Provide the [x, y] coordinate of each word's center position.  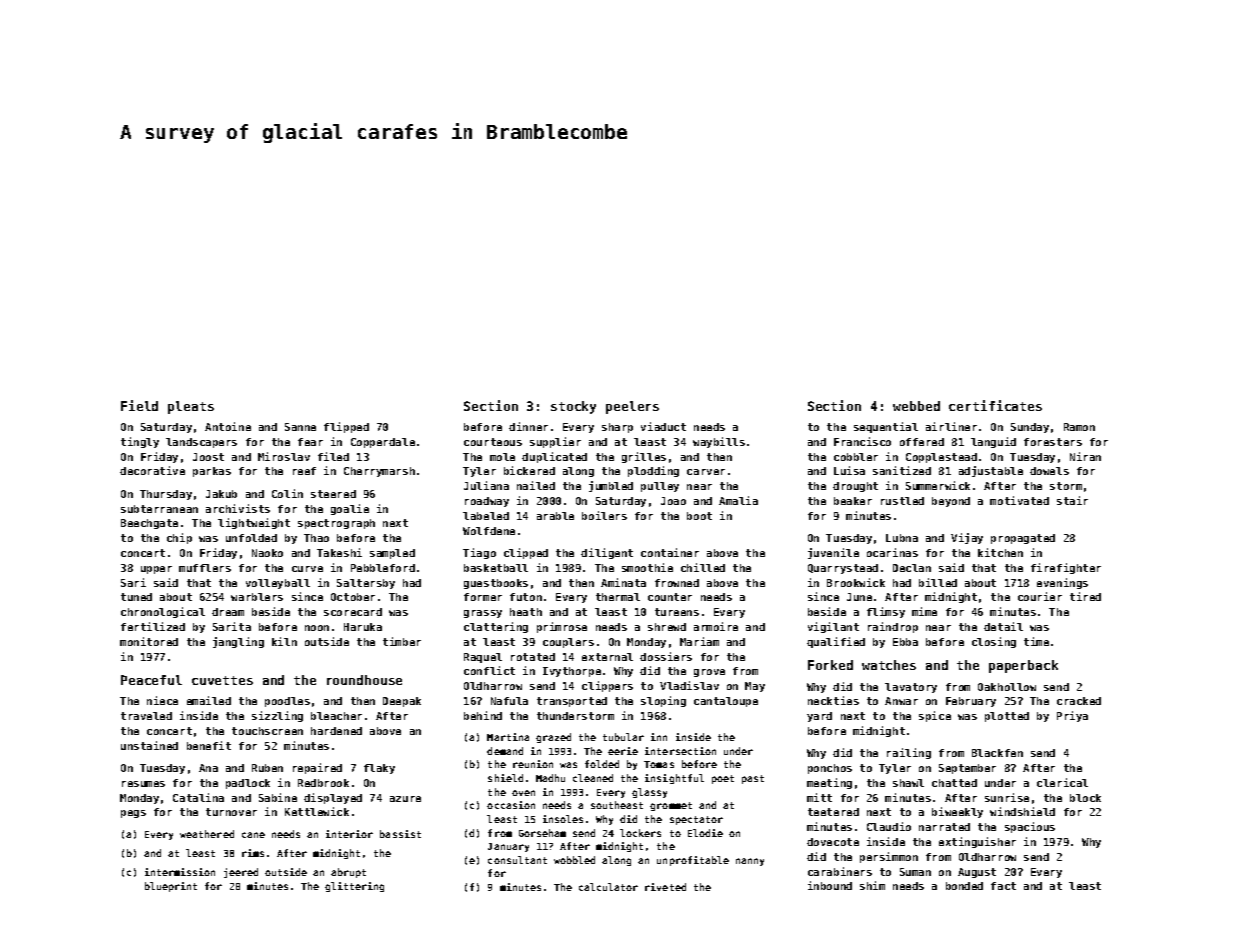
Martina [508, 737]
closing [994, 642]
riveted [665, 887]
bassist [400, 834]
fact [1003, 886]
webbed [916, 406]
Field [139, 405]
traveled [146, 716]
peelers [632, 407]
